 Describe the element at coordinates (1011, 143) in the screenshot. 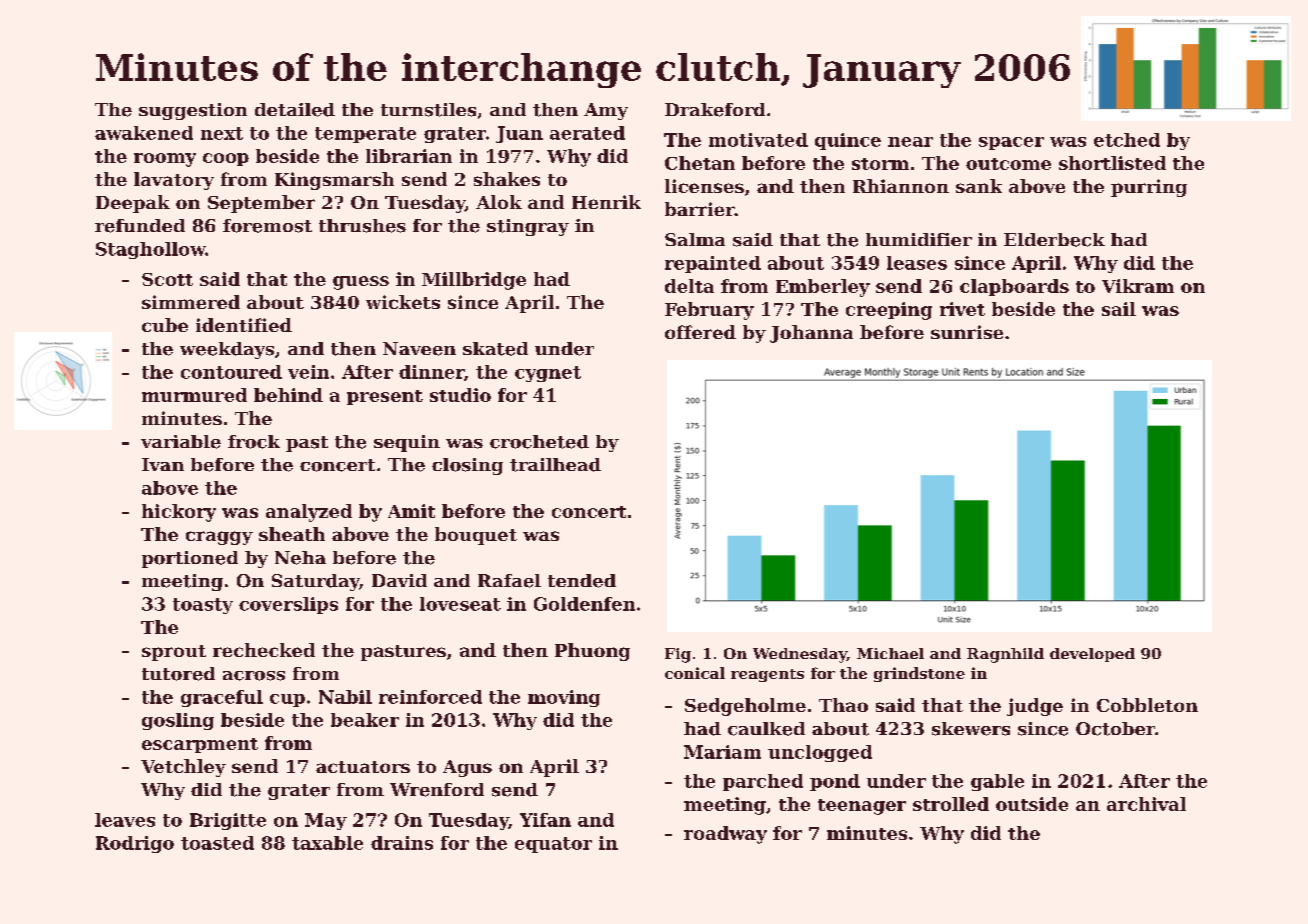

I see `spacer` at that location.
